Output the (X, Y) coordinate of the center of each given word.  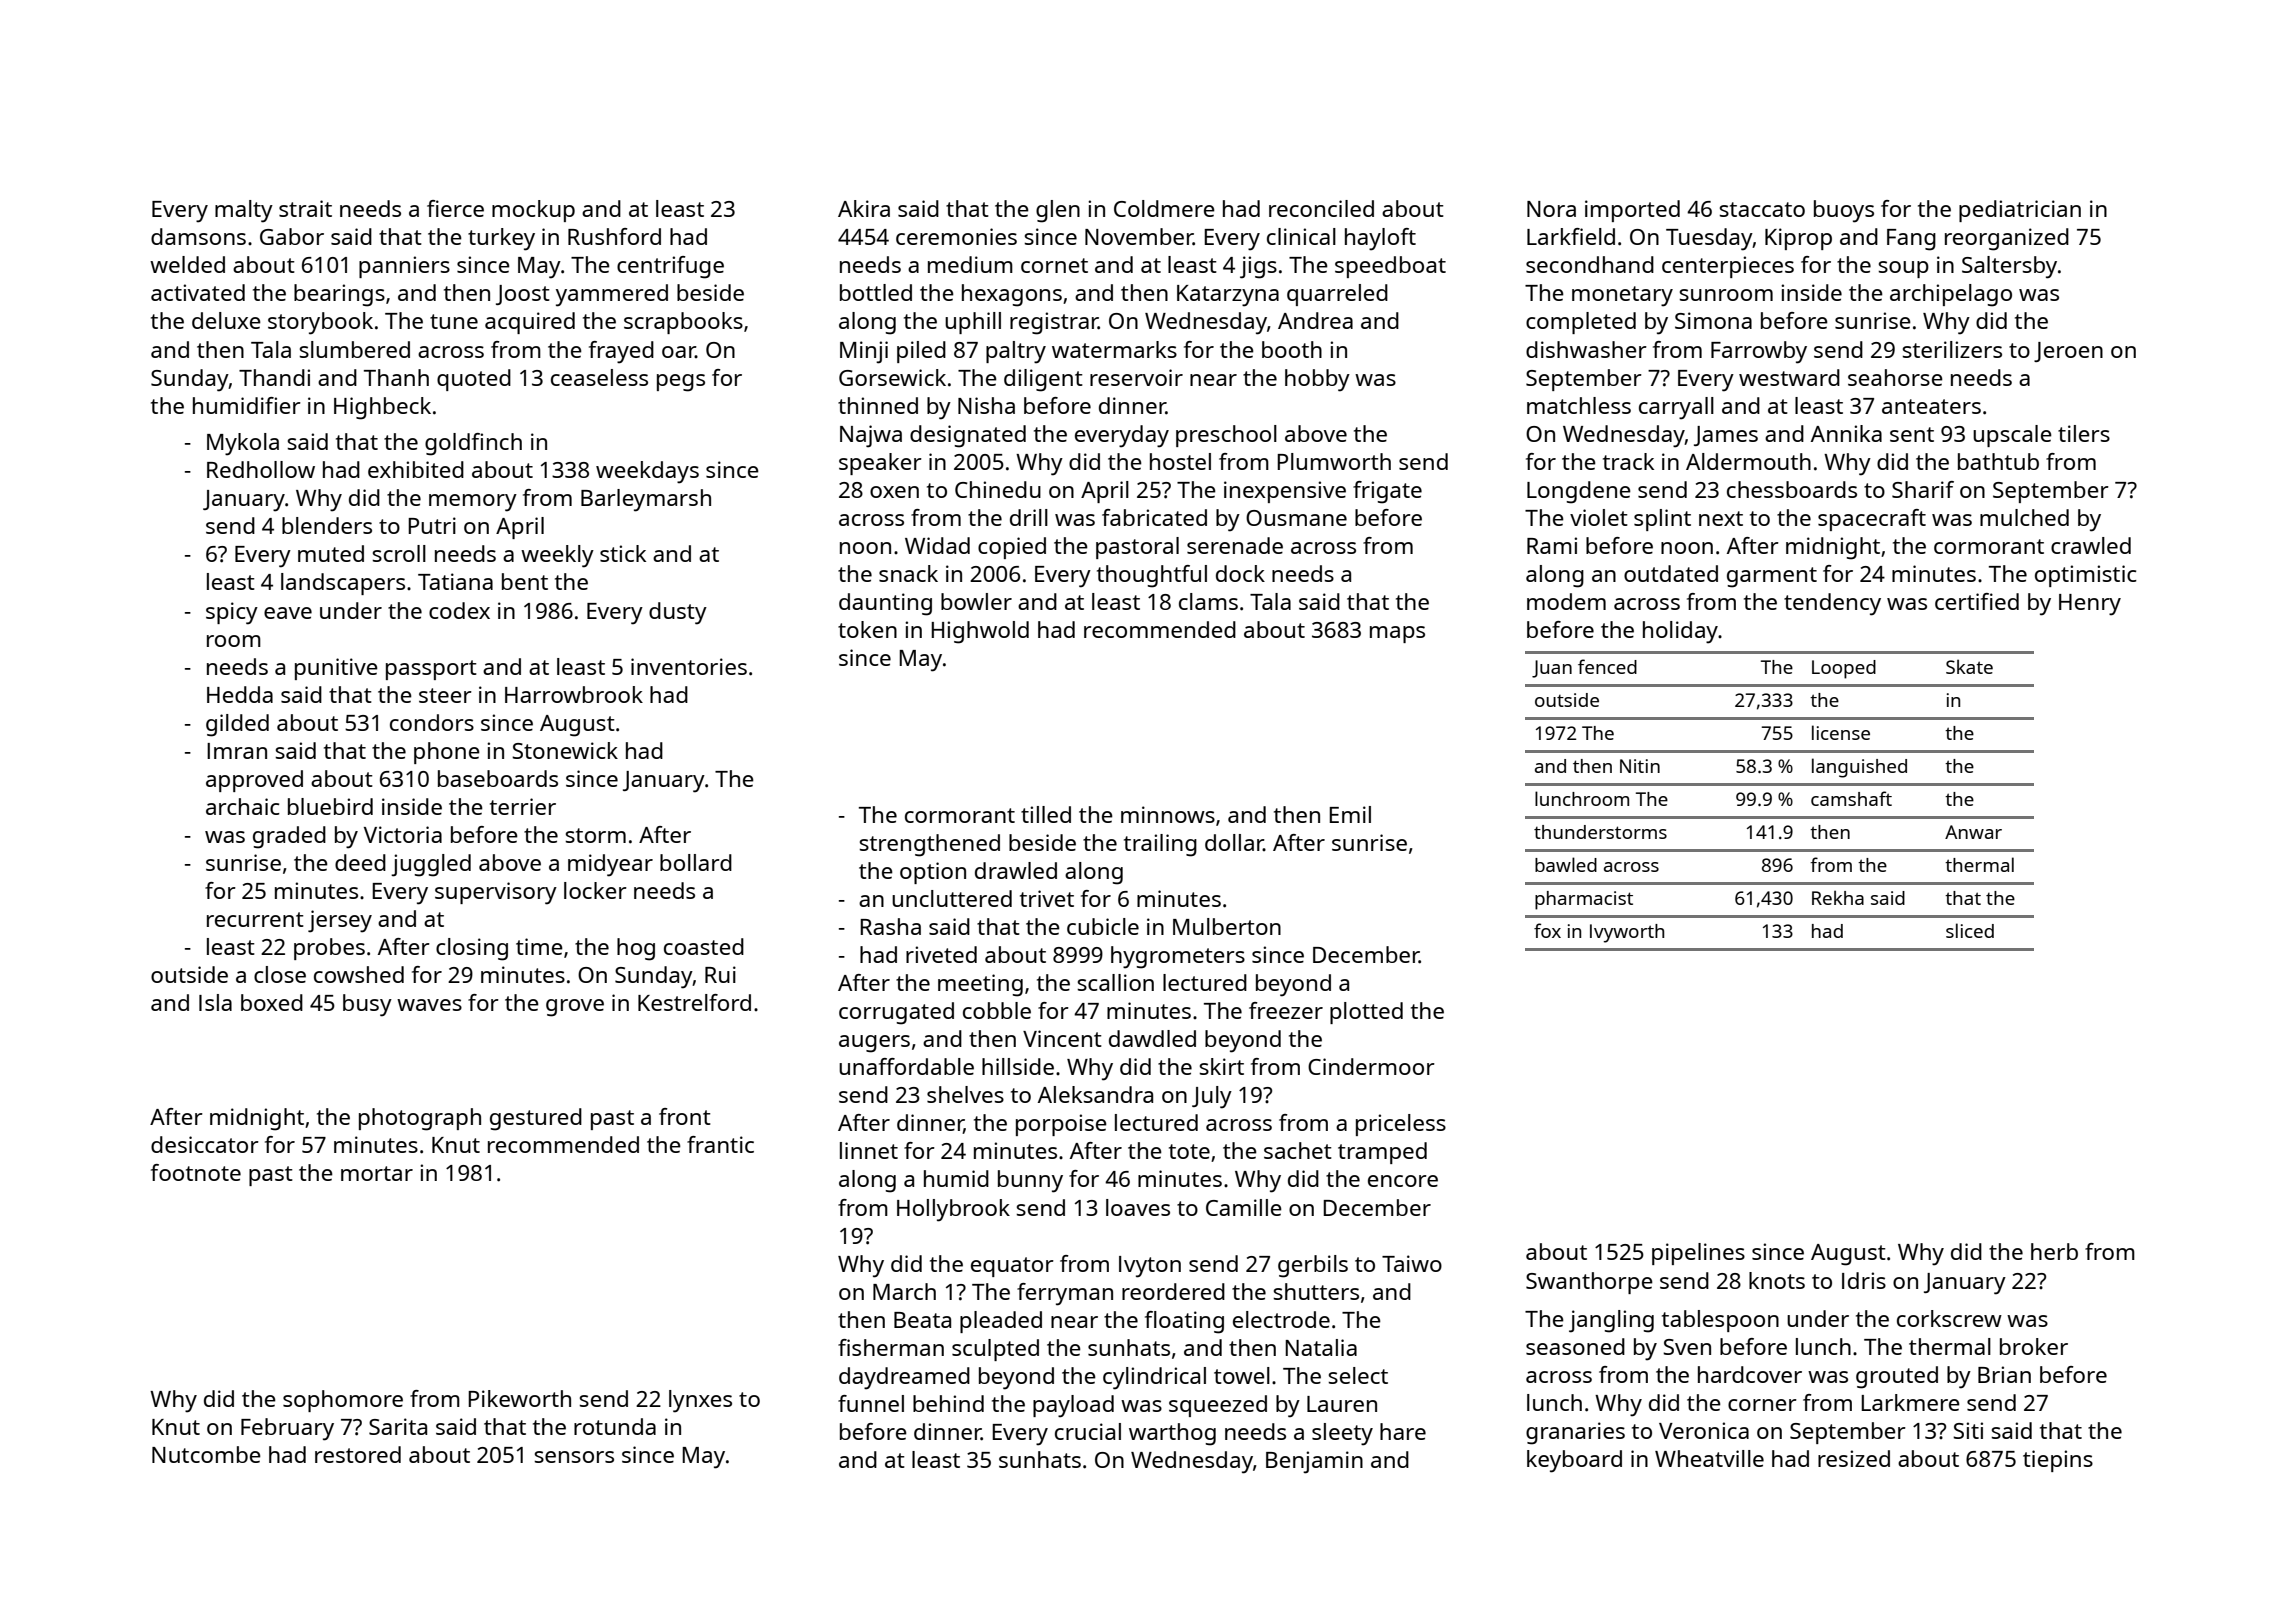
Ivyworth (1627, 933)
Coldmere (1164, 208)
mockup (533, 211)
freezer (1286, 1010)
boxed (272, 1002)
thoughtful (1152, 576)
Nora (1551, 209)
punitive (336, 669)
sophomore (343, 1401)
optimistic (2086, 576)
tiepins (2058, 1461)
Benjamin (1314, 1462)
